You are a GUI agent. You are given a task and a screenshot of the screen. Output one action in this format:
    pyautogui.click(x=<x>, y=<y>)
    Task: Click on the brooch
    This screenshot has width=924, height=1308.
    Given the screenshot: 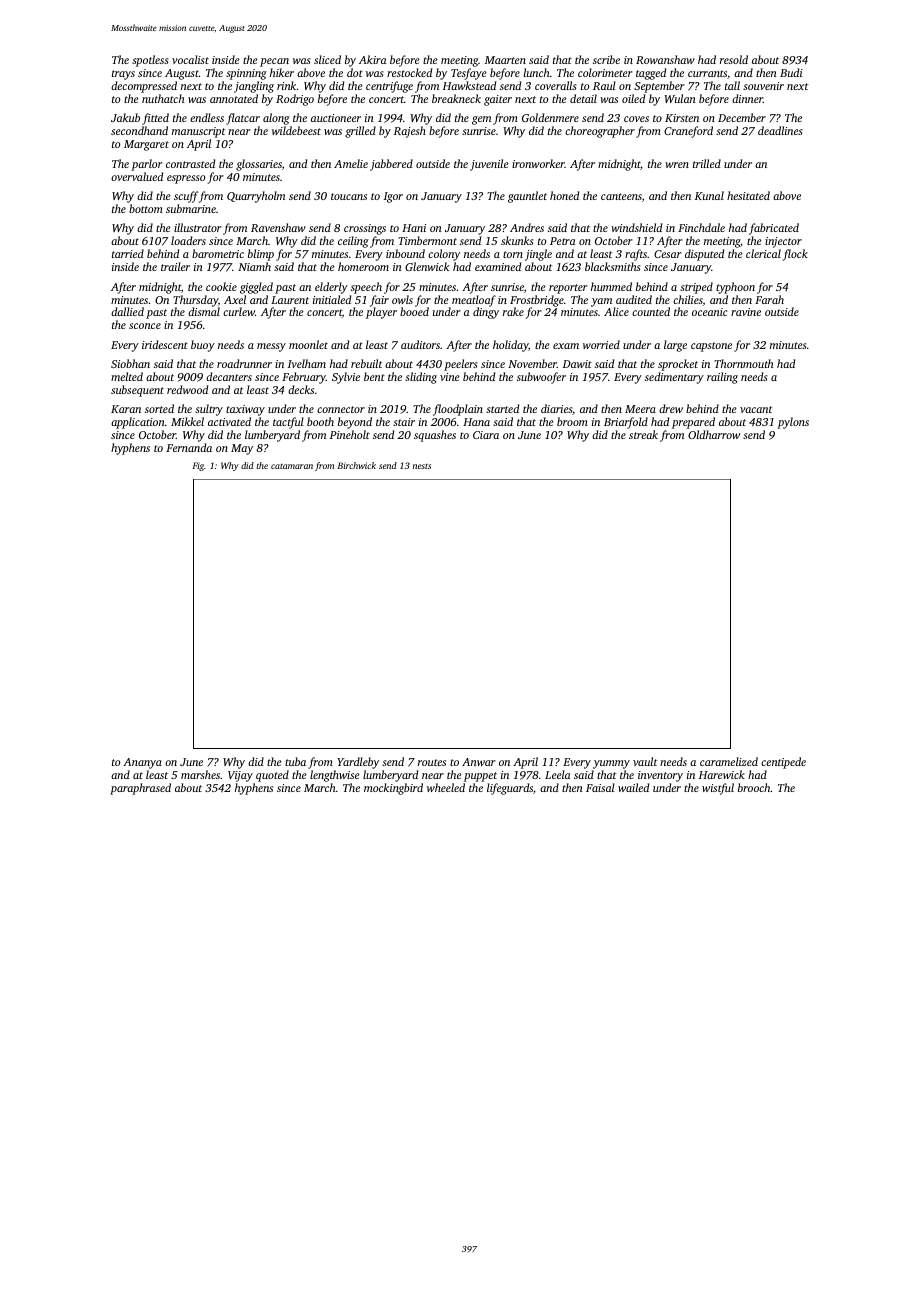 What is the action you would take?
    pyautogui.click(x=754, y=787)
